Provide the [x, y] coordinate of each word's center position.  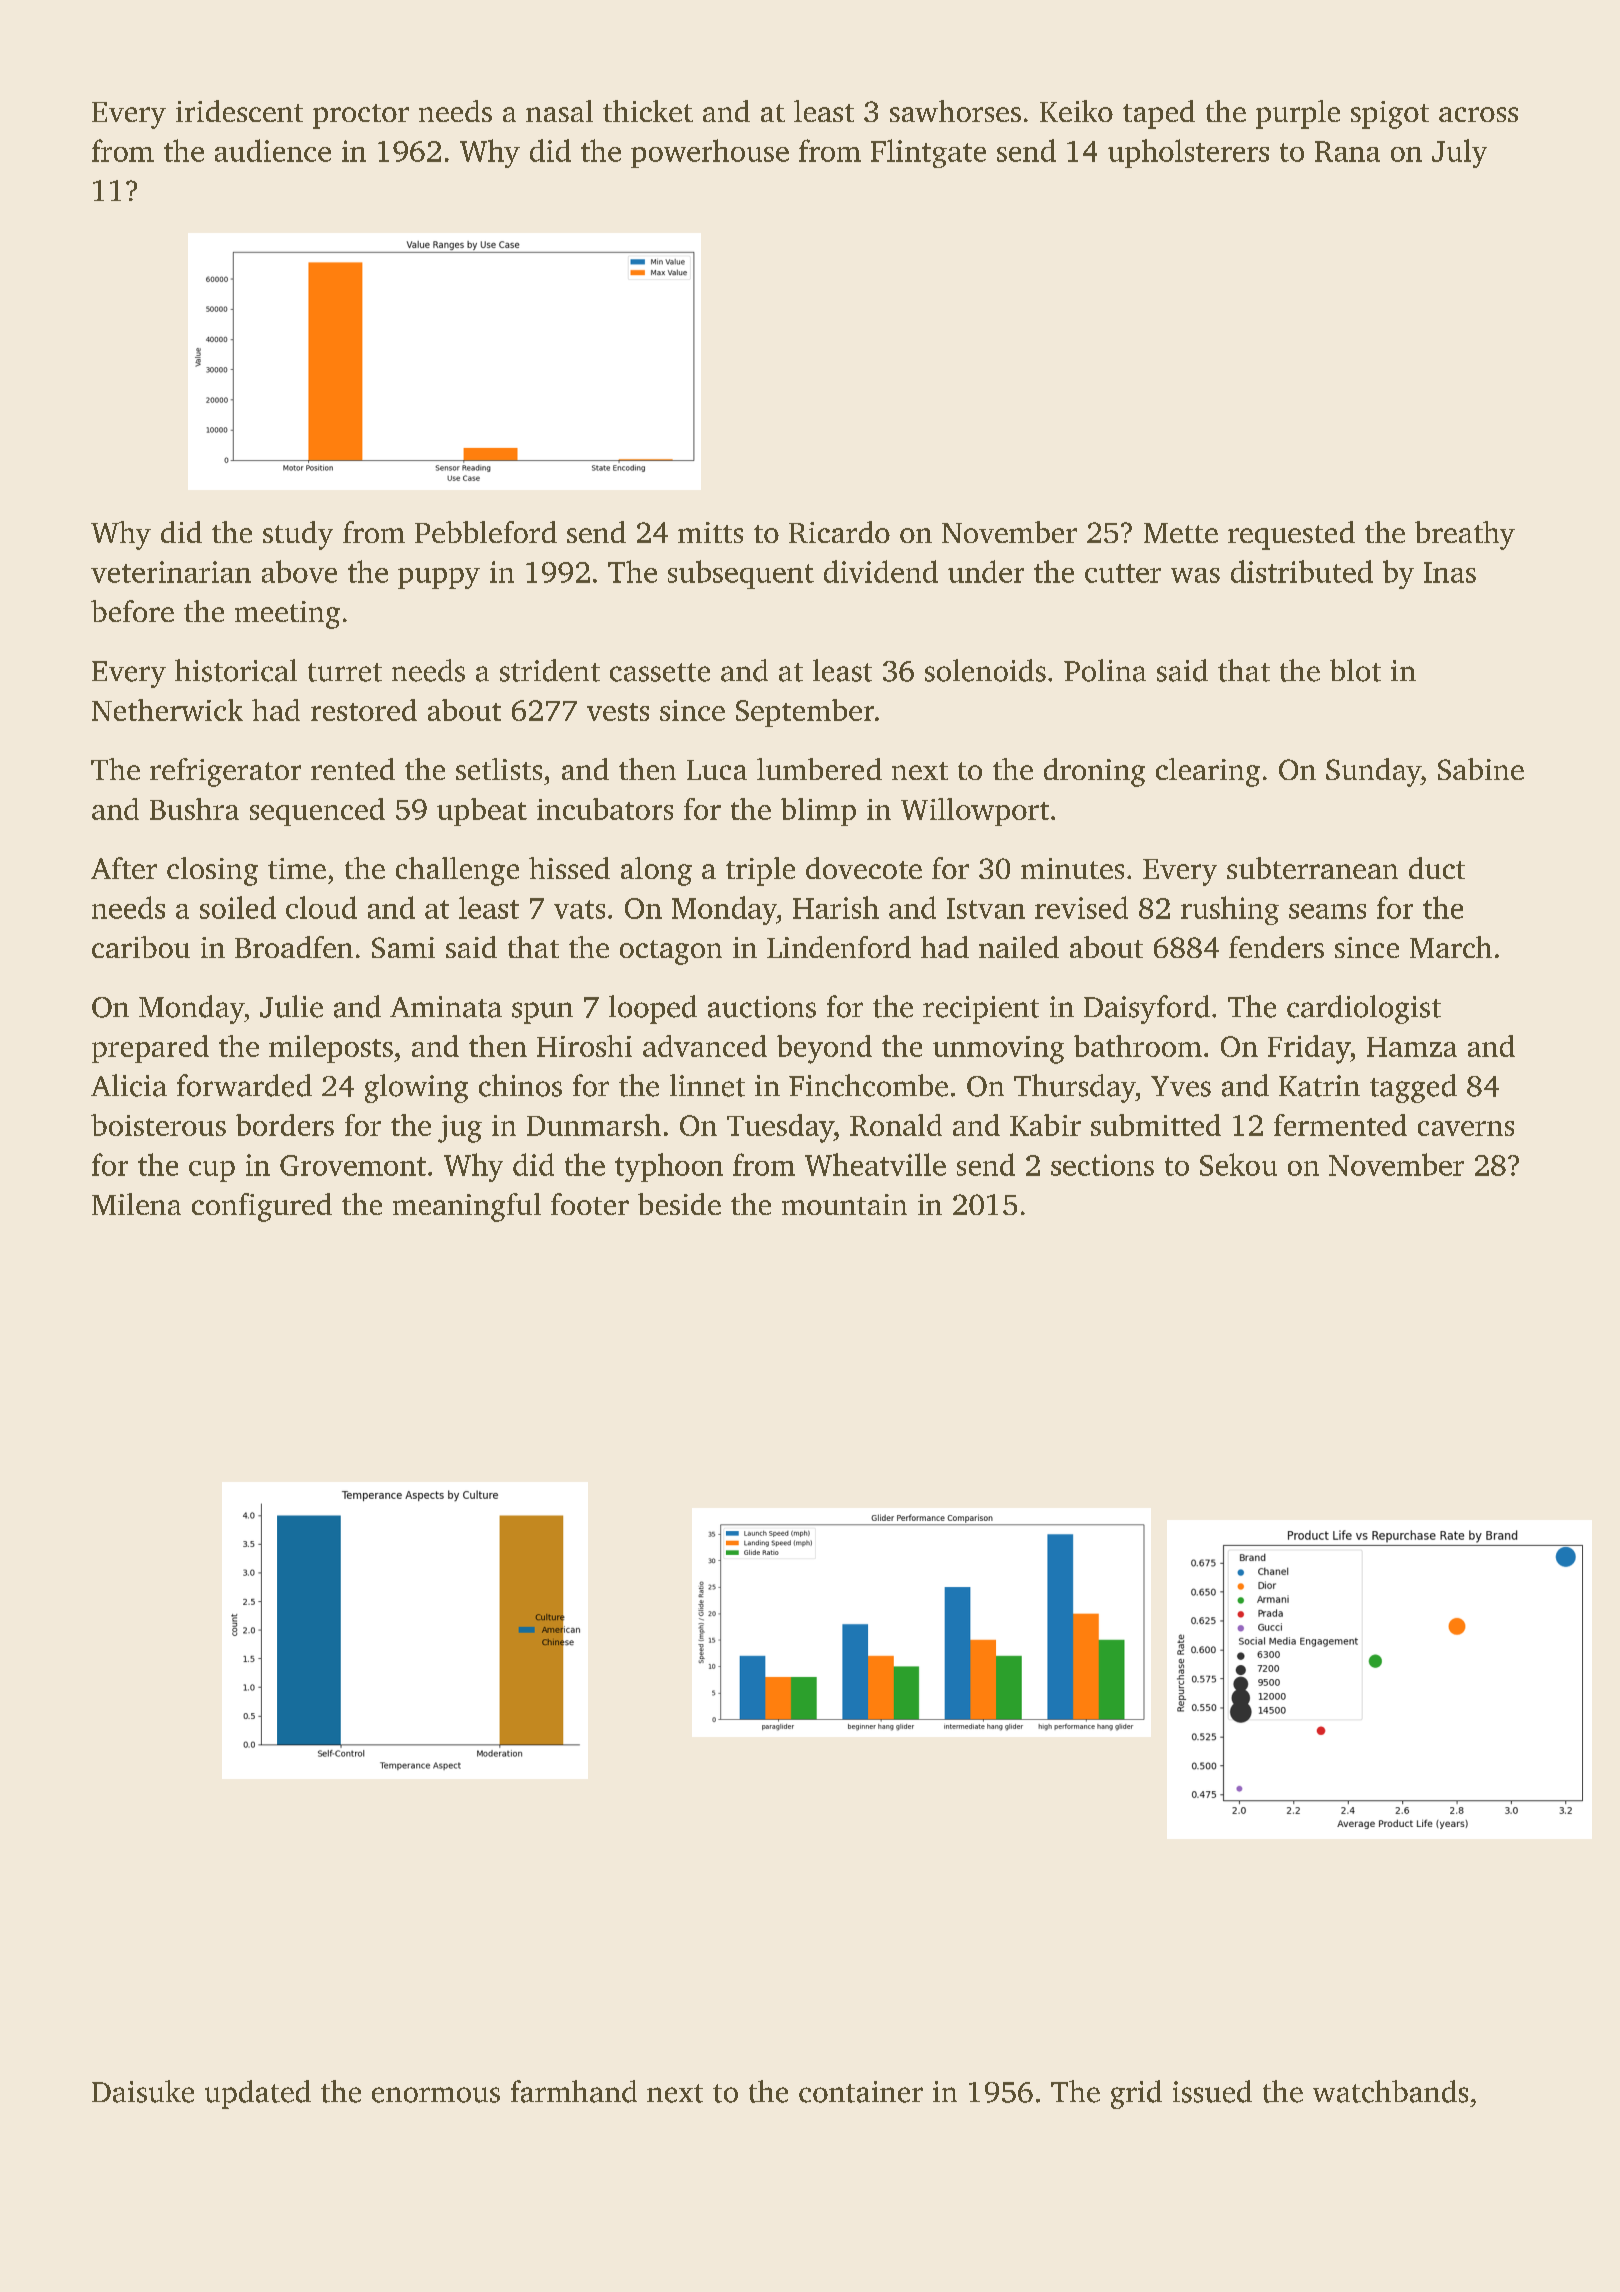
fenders [1276, 947]
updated [258, 2094]
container [861, 2092]
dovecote [864, 868]
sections [1102, 1165]
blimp [818, 812]
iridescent [239, 111]
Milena [136, 1204]
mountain [844, 1204]
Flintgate [928, 153]
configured [262, 1207]
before [132, 611]
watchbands [1390, 2091]
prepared [150, 1049]
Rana [1347, 151]
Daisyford [1147, 1009]
